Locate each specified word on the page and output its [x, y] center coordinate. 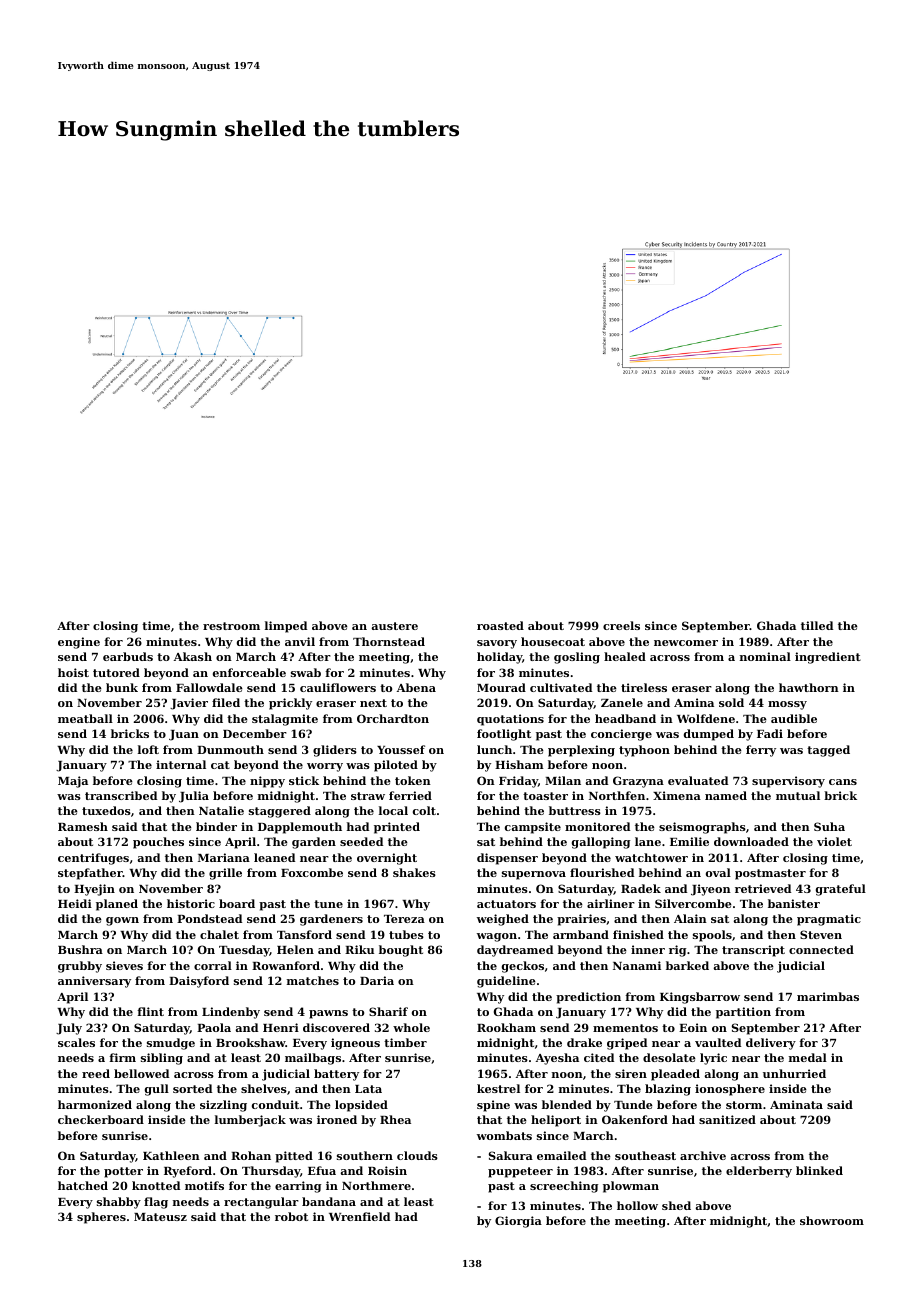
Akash [193, 656]
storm [744, 1105]
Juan [184, 735]
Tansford [304, 934]
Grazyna [638, 782]
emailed [561, 1155]
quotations [510, 720]
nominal [765, 656]
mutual [798, 795]
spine [493, 1106]
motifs [204, 1185]
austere [395, 626]
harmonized [95, 1104]
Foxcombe [312, 872]
